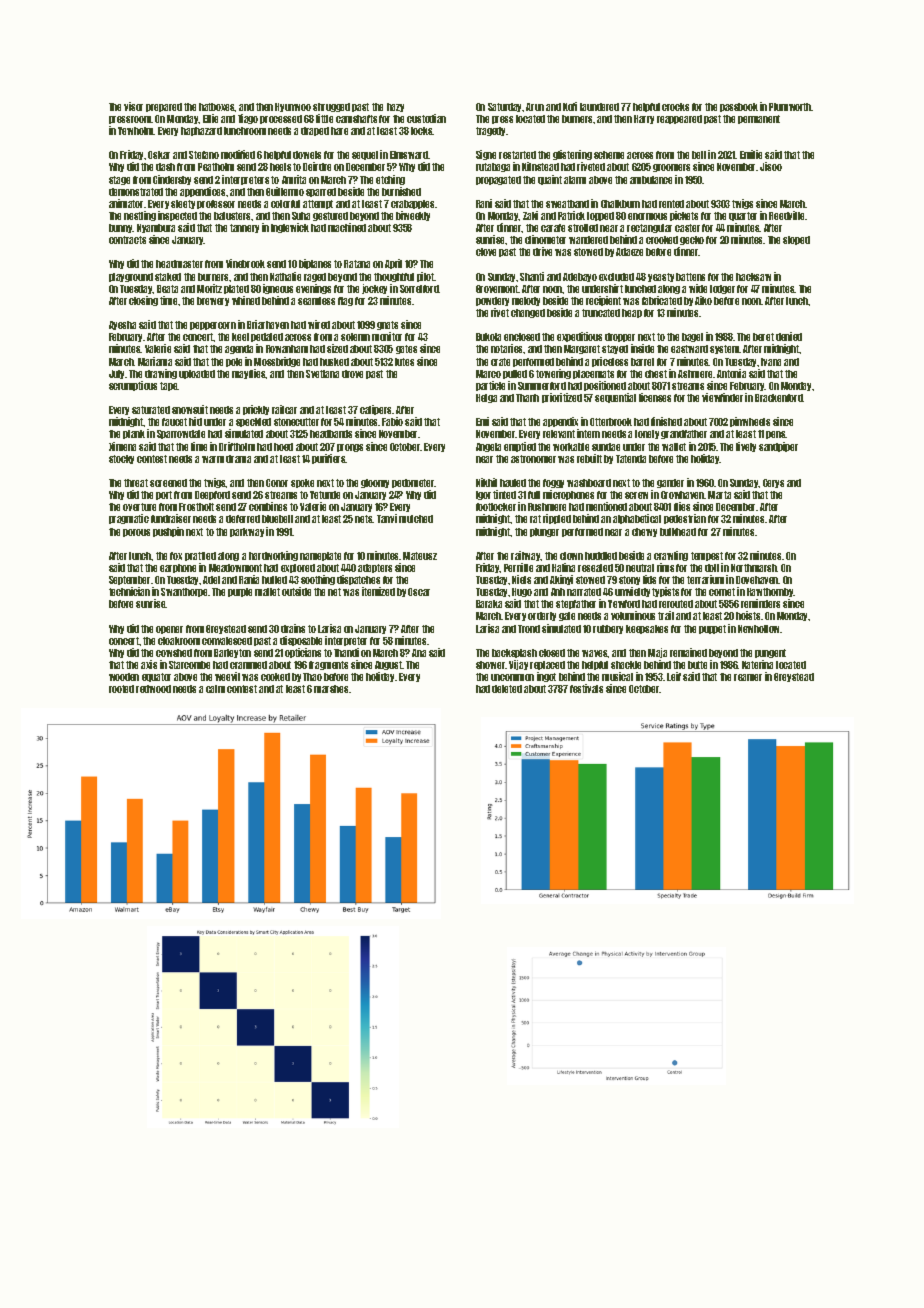 Image resolution: width=924 pixels, height=1308 pixels. I want to click on passbook, so click(739, 107).
